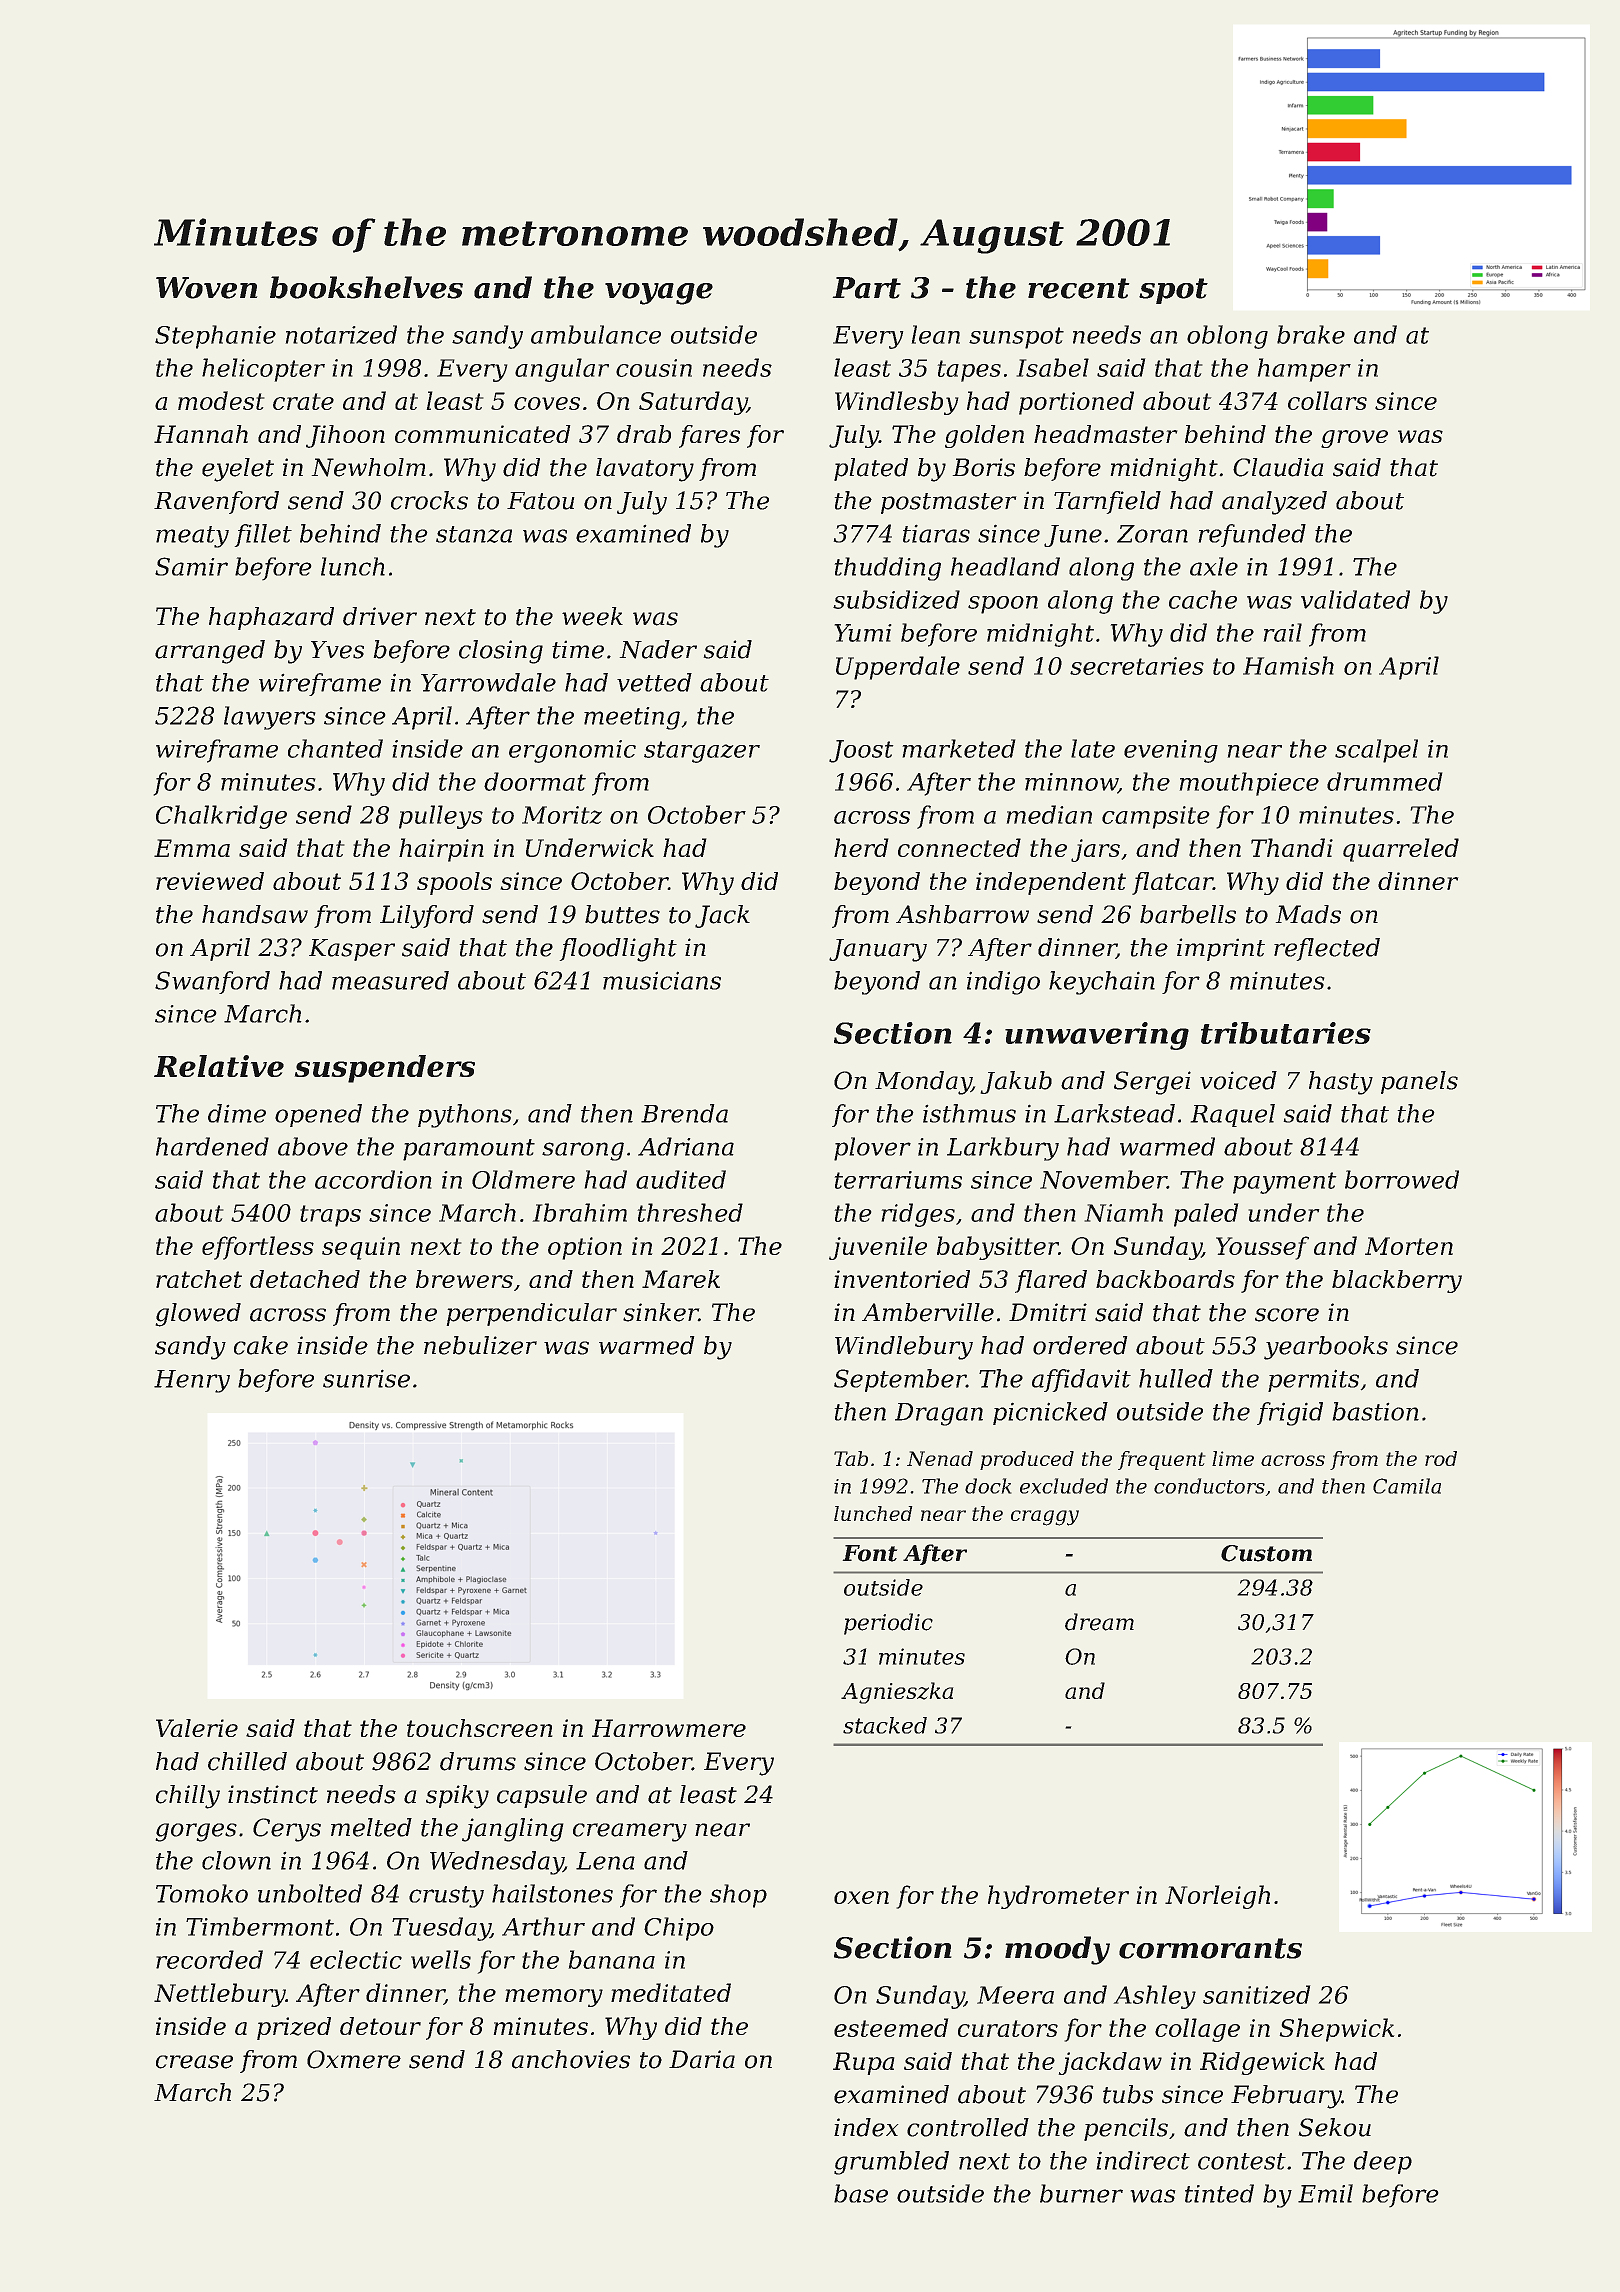 This screenshot has height=2292, width=1620. What do you see at coordinates (194, 2062) in the screenshot?
I see `crease` at bounding box center [194, 2062].
